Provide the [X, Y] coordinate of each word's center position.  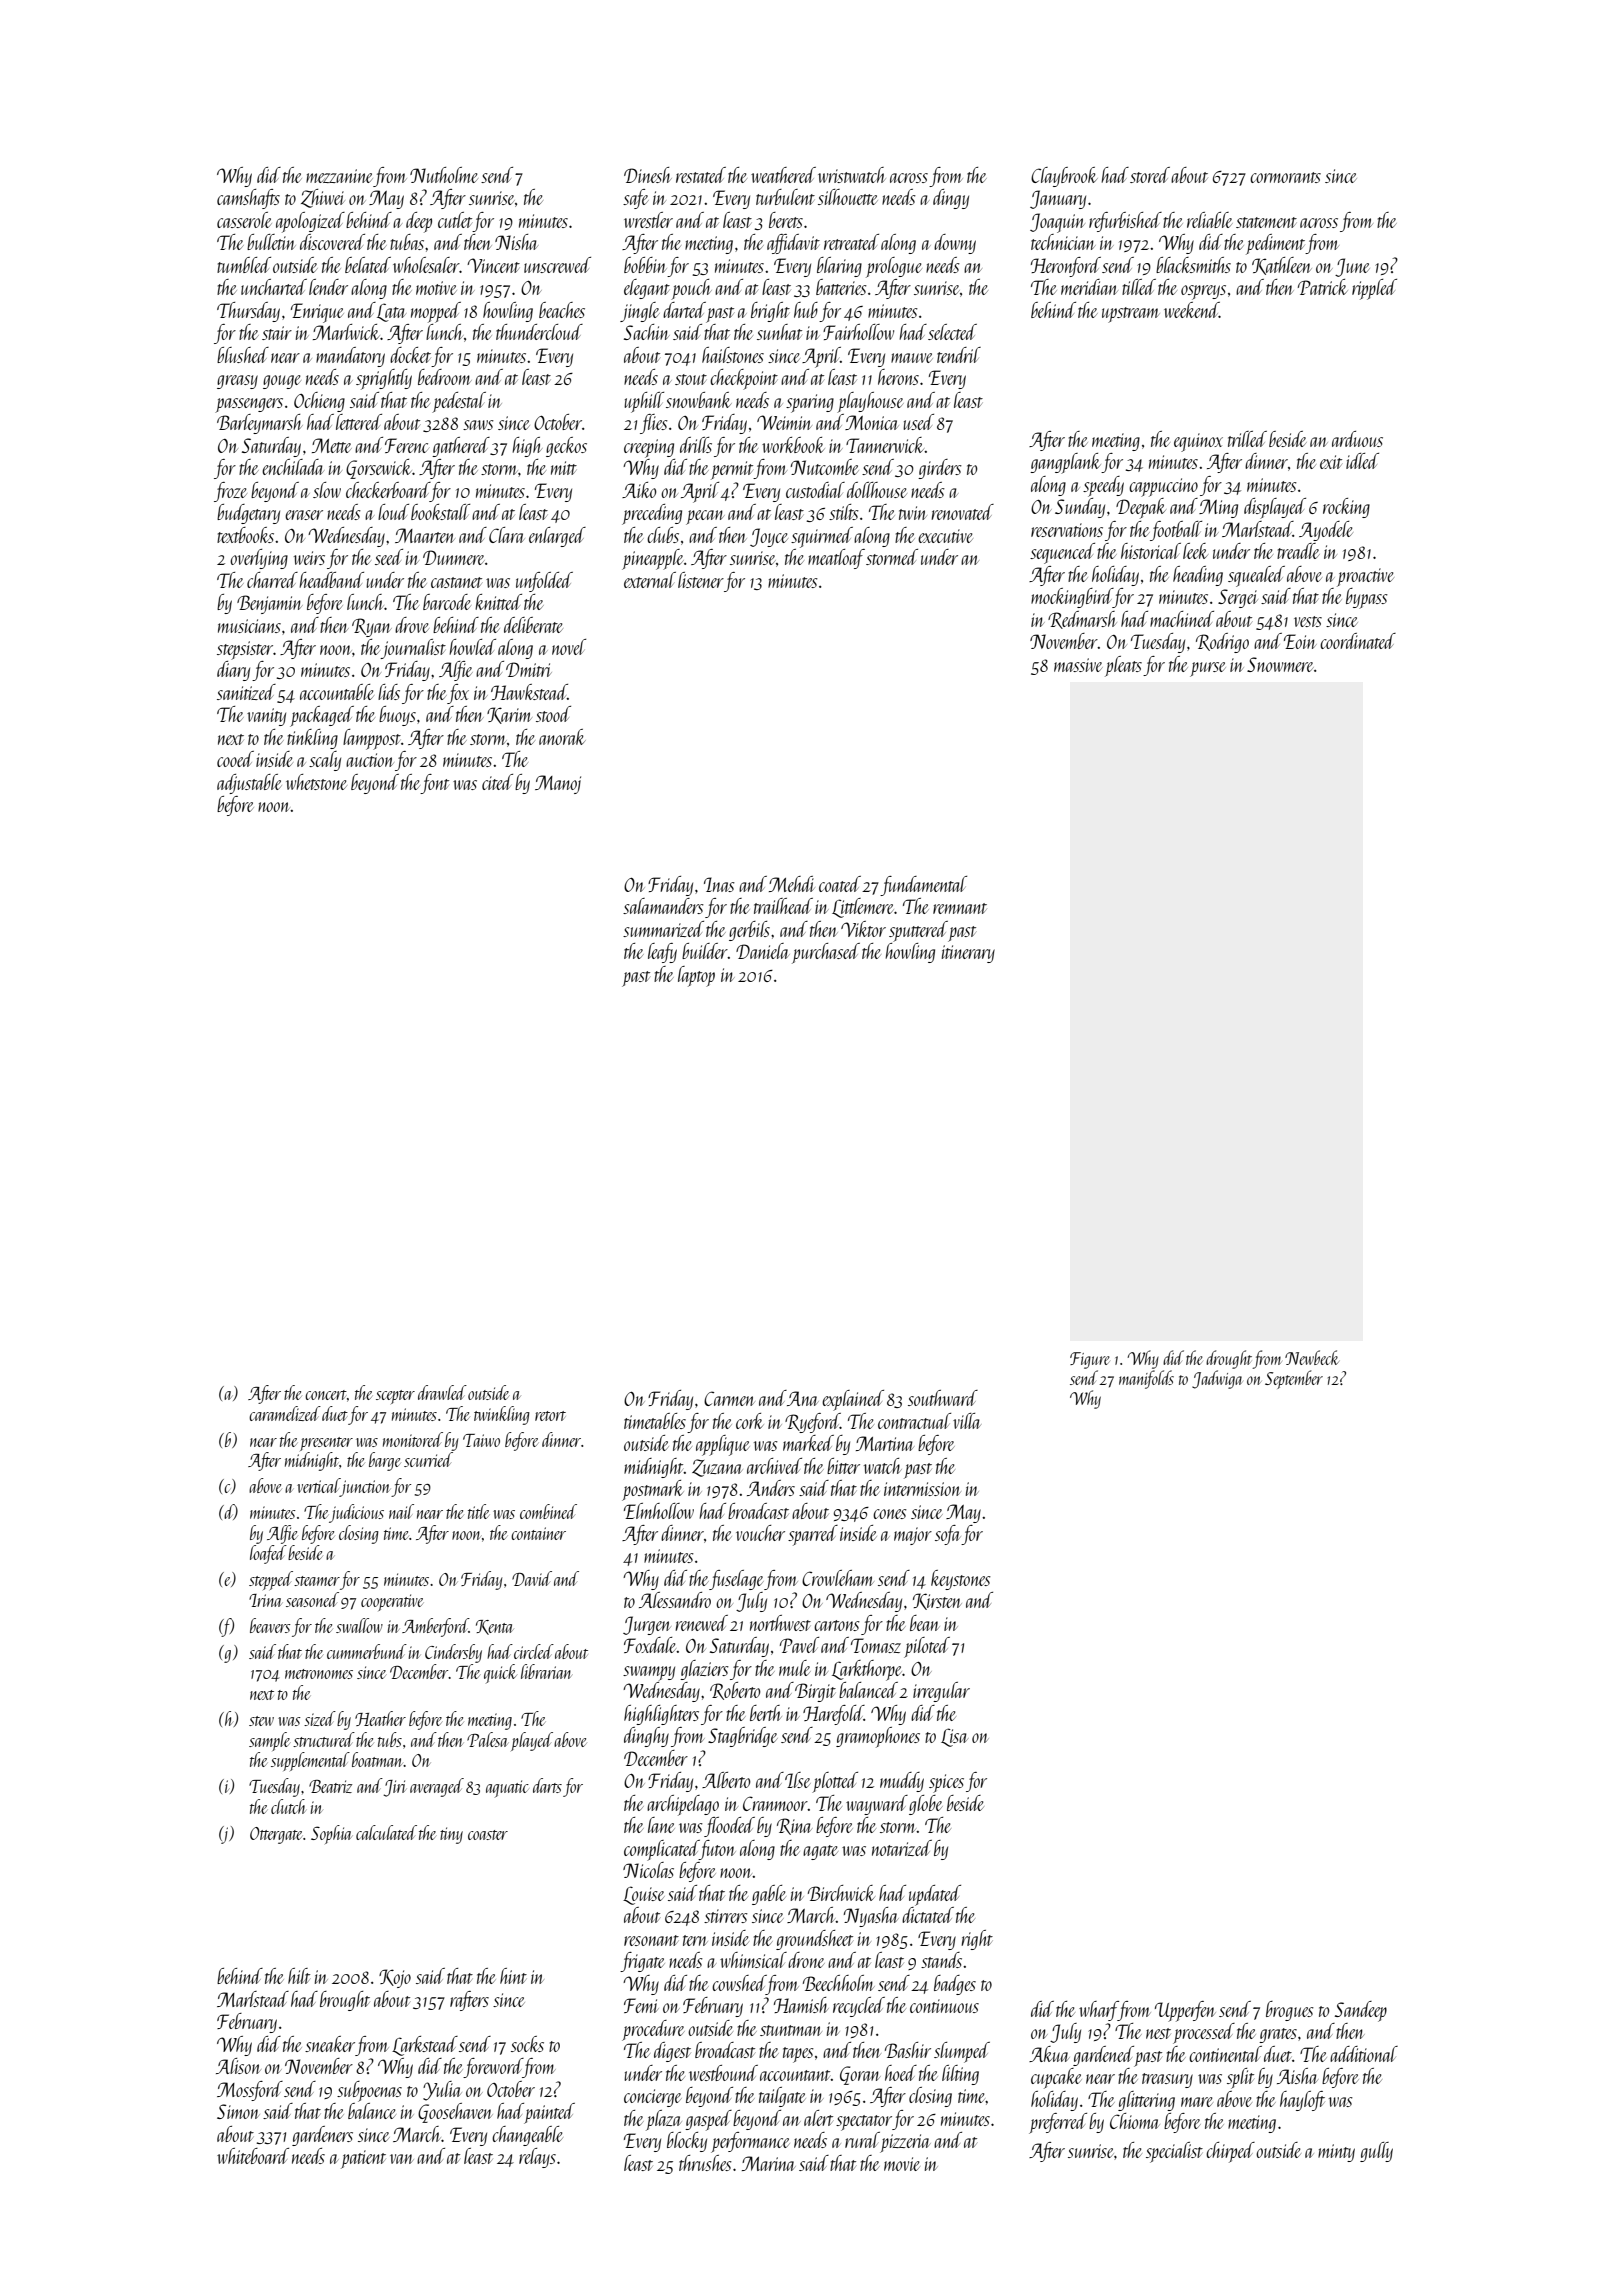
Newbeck [1312, 1357]
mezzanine [339, 176]
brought [345, 2001]
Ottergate [276, 1835]
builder [705, 951]
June [1352, 267]
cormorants [1285, 177]
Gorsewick [379, 469]
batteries [841, 287]
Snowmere [1280, 664]
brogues [1290, 2011]
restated [701, 175]
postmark [653, 1490]
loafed [268, 1554]
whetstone [316, 782]
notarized [902, 1848]
